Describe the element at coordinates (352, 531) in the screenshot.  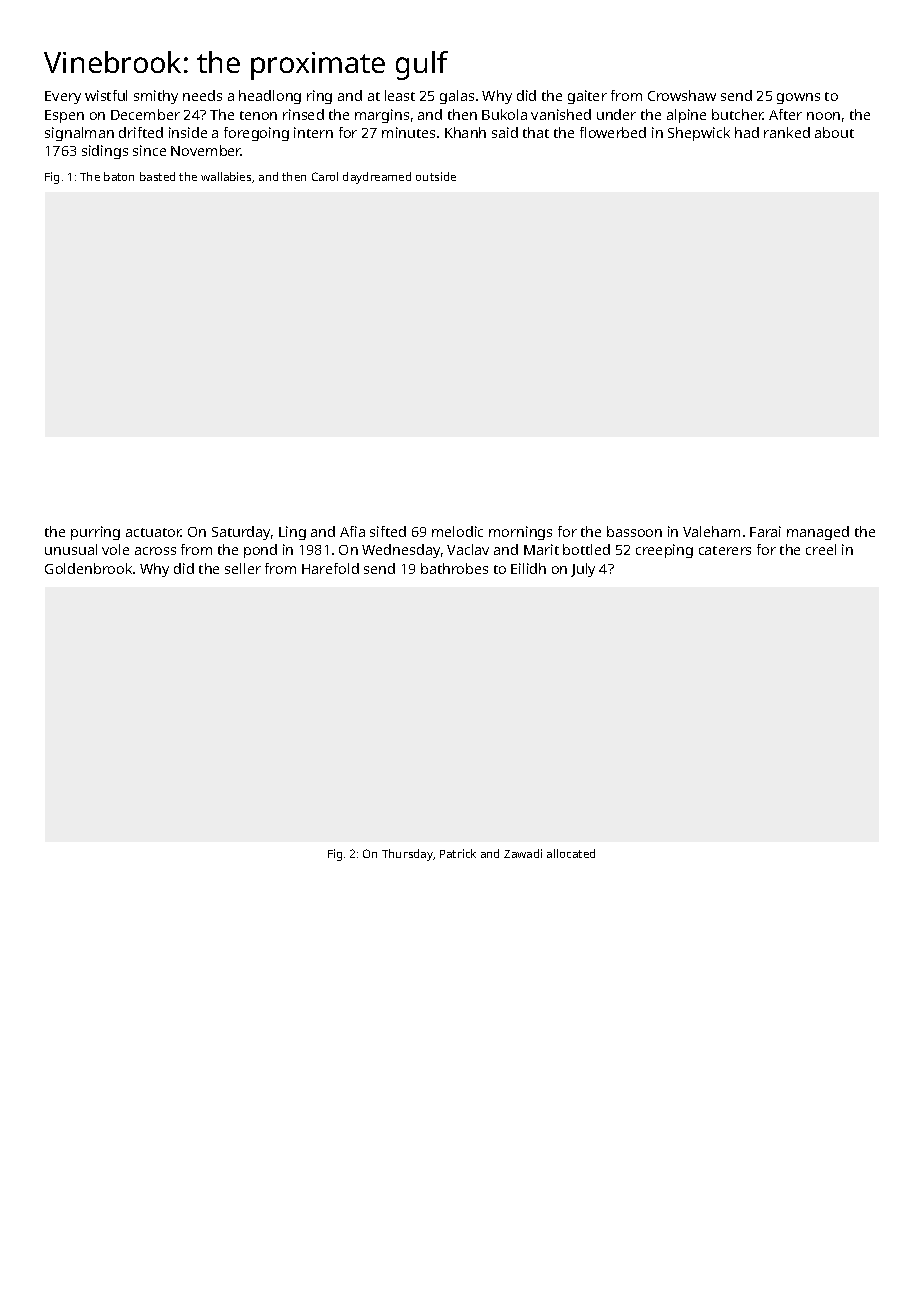
I see `Afia` at that location.
